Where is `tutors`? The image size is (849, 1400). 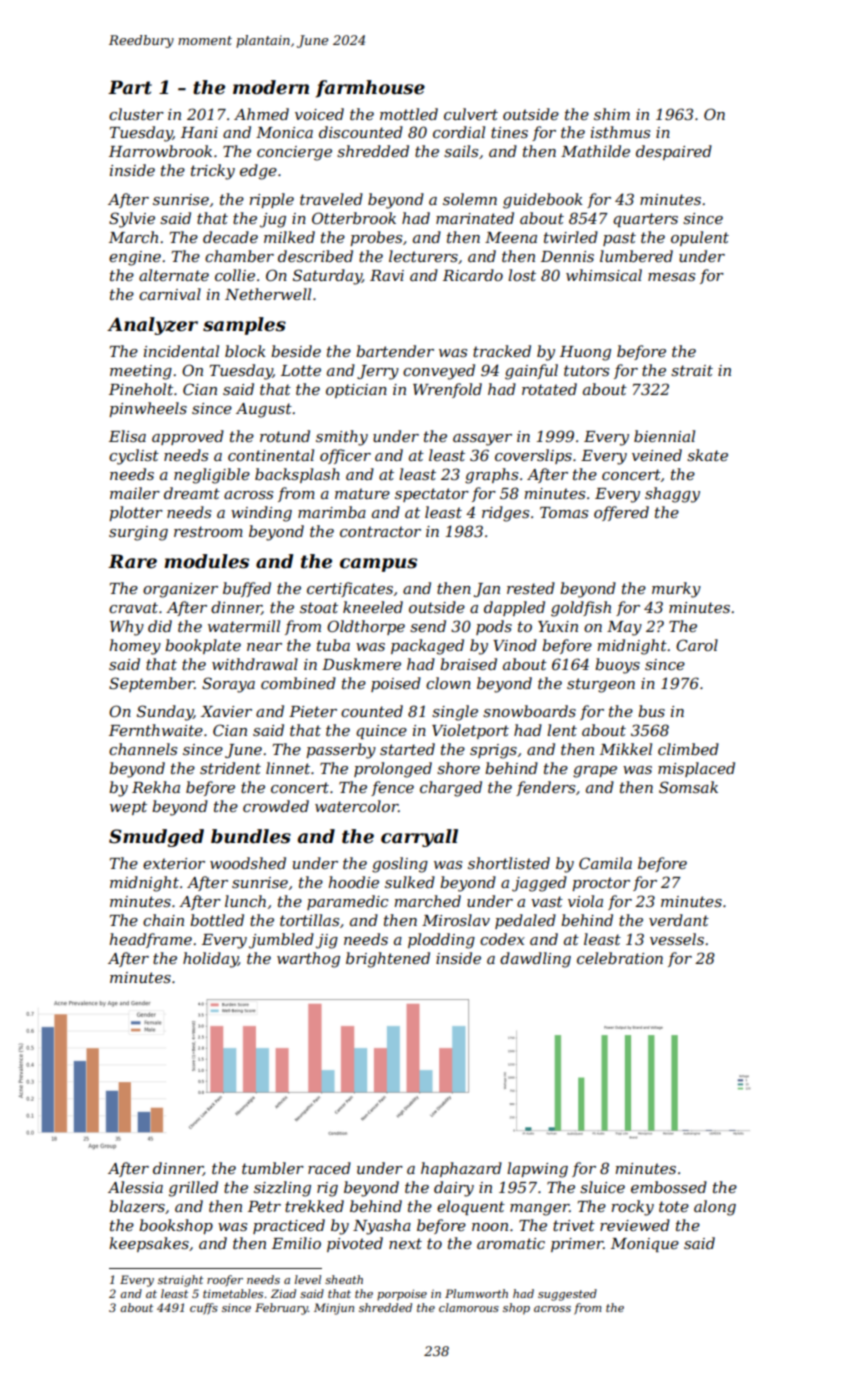 tutors is located at coordinates (586, 370).
